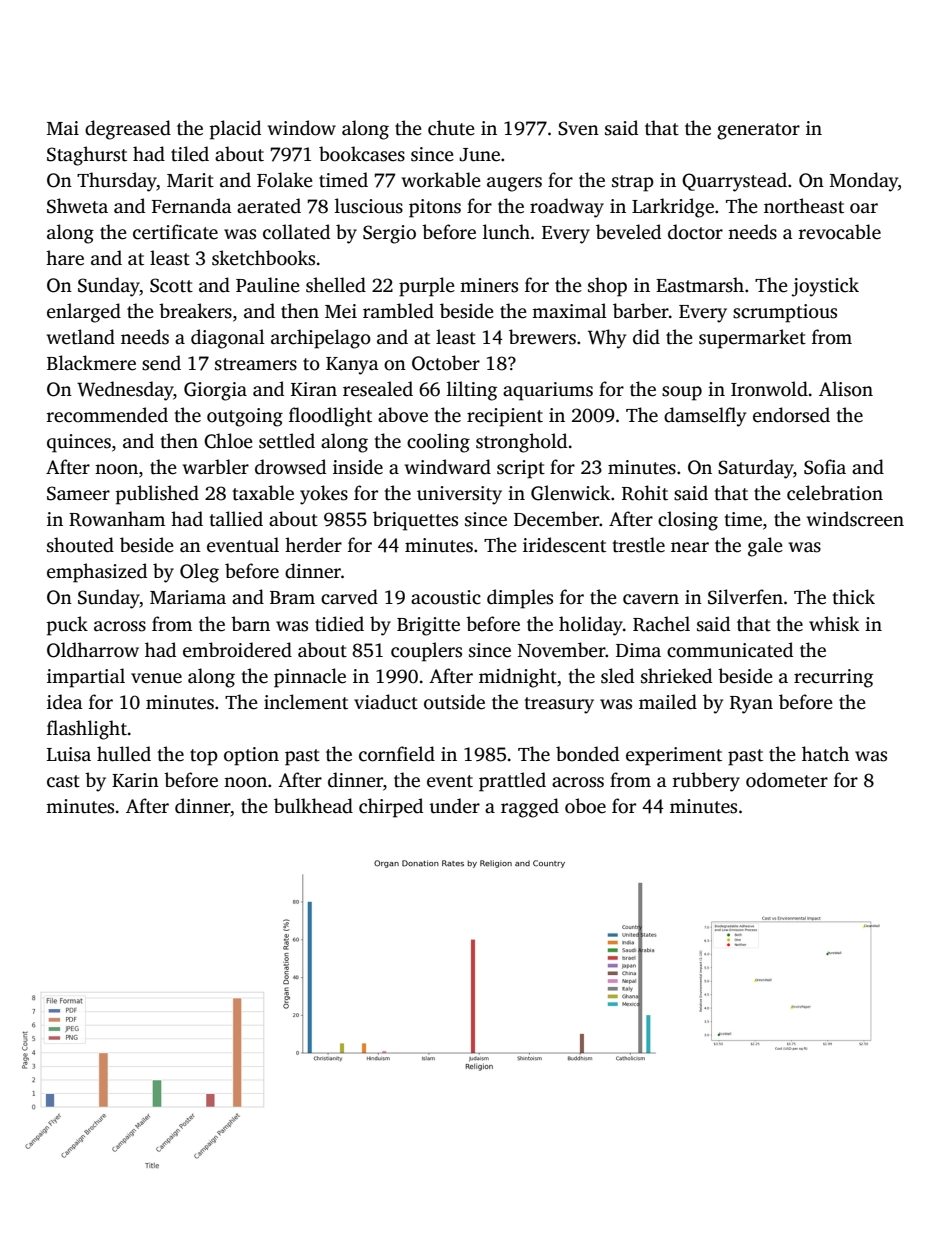 Image resolution: width=952 pixels, height=1233 pixels. Describe the element at coordinates (451, 128) in the image. I see `chute` at that location.
